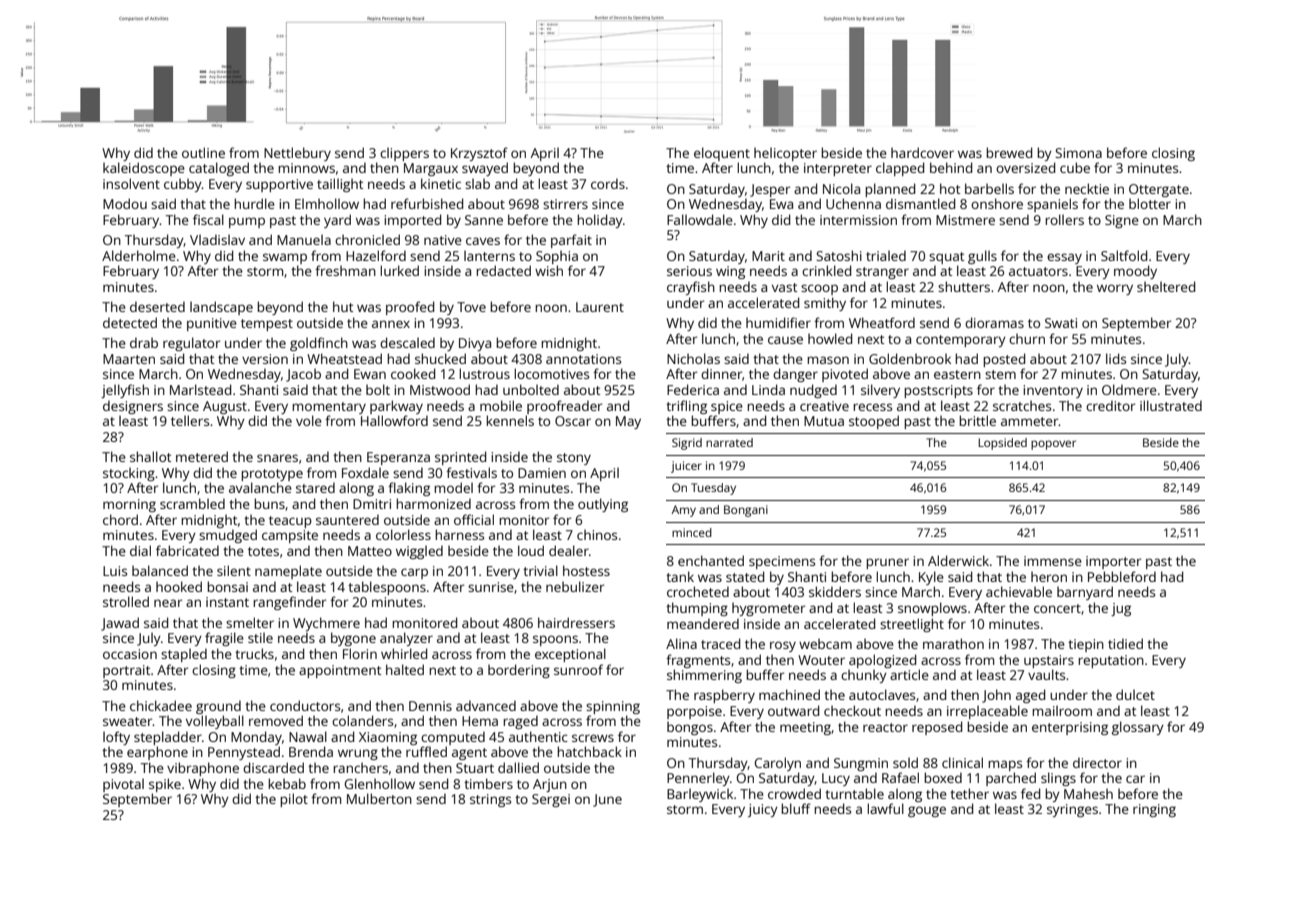 Image resolution: width=1308 pixels, height=924 pixels. I want to click on hatchback, so click(589, 751).
